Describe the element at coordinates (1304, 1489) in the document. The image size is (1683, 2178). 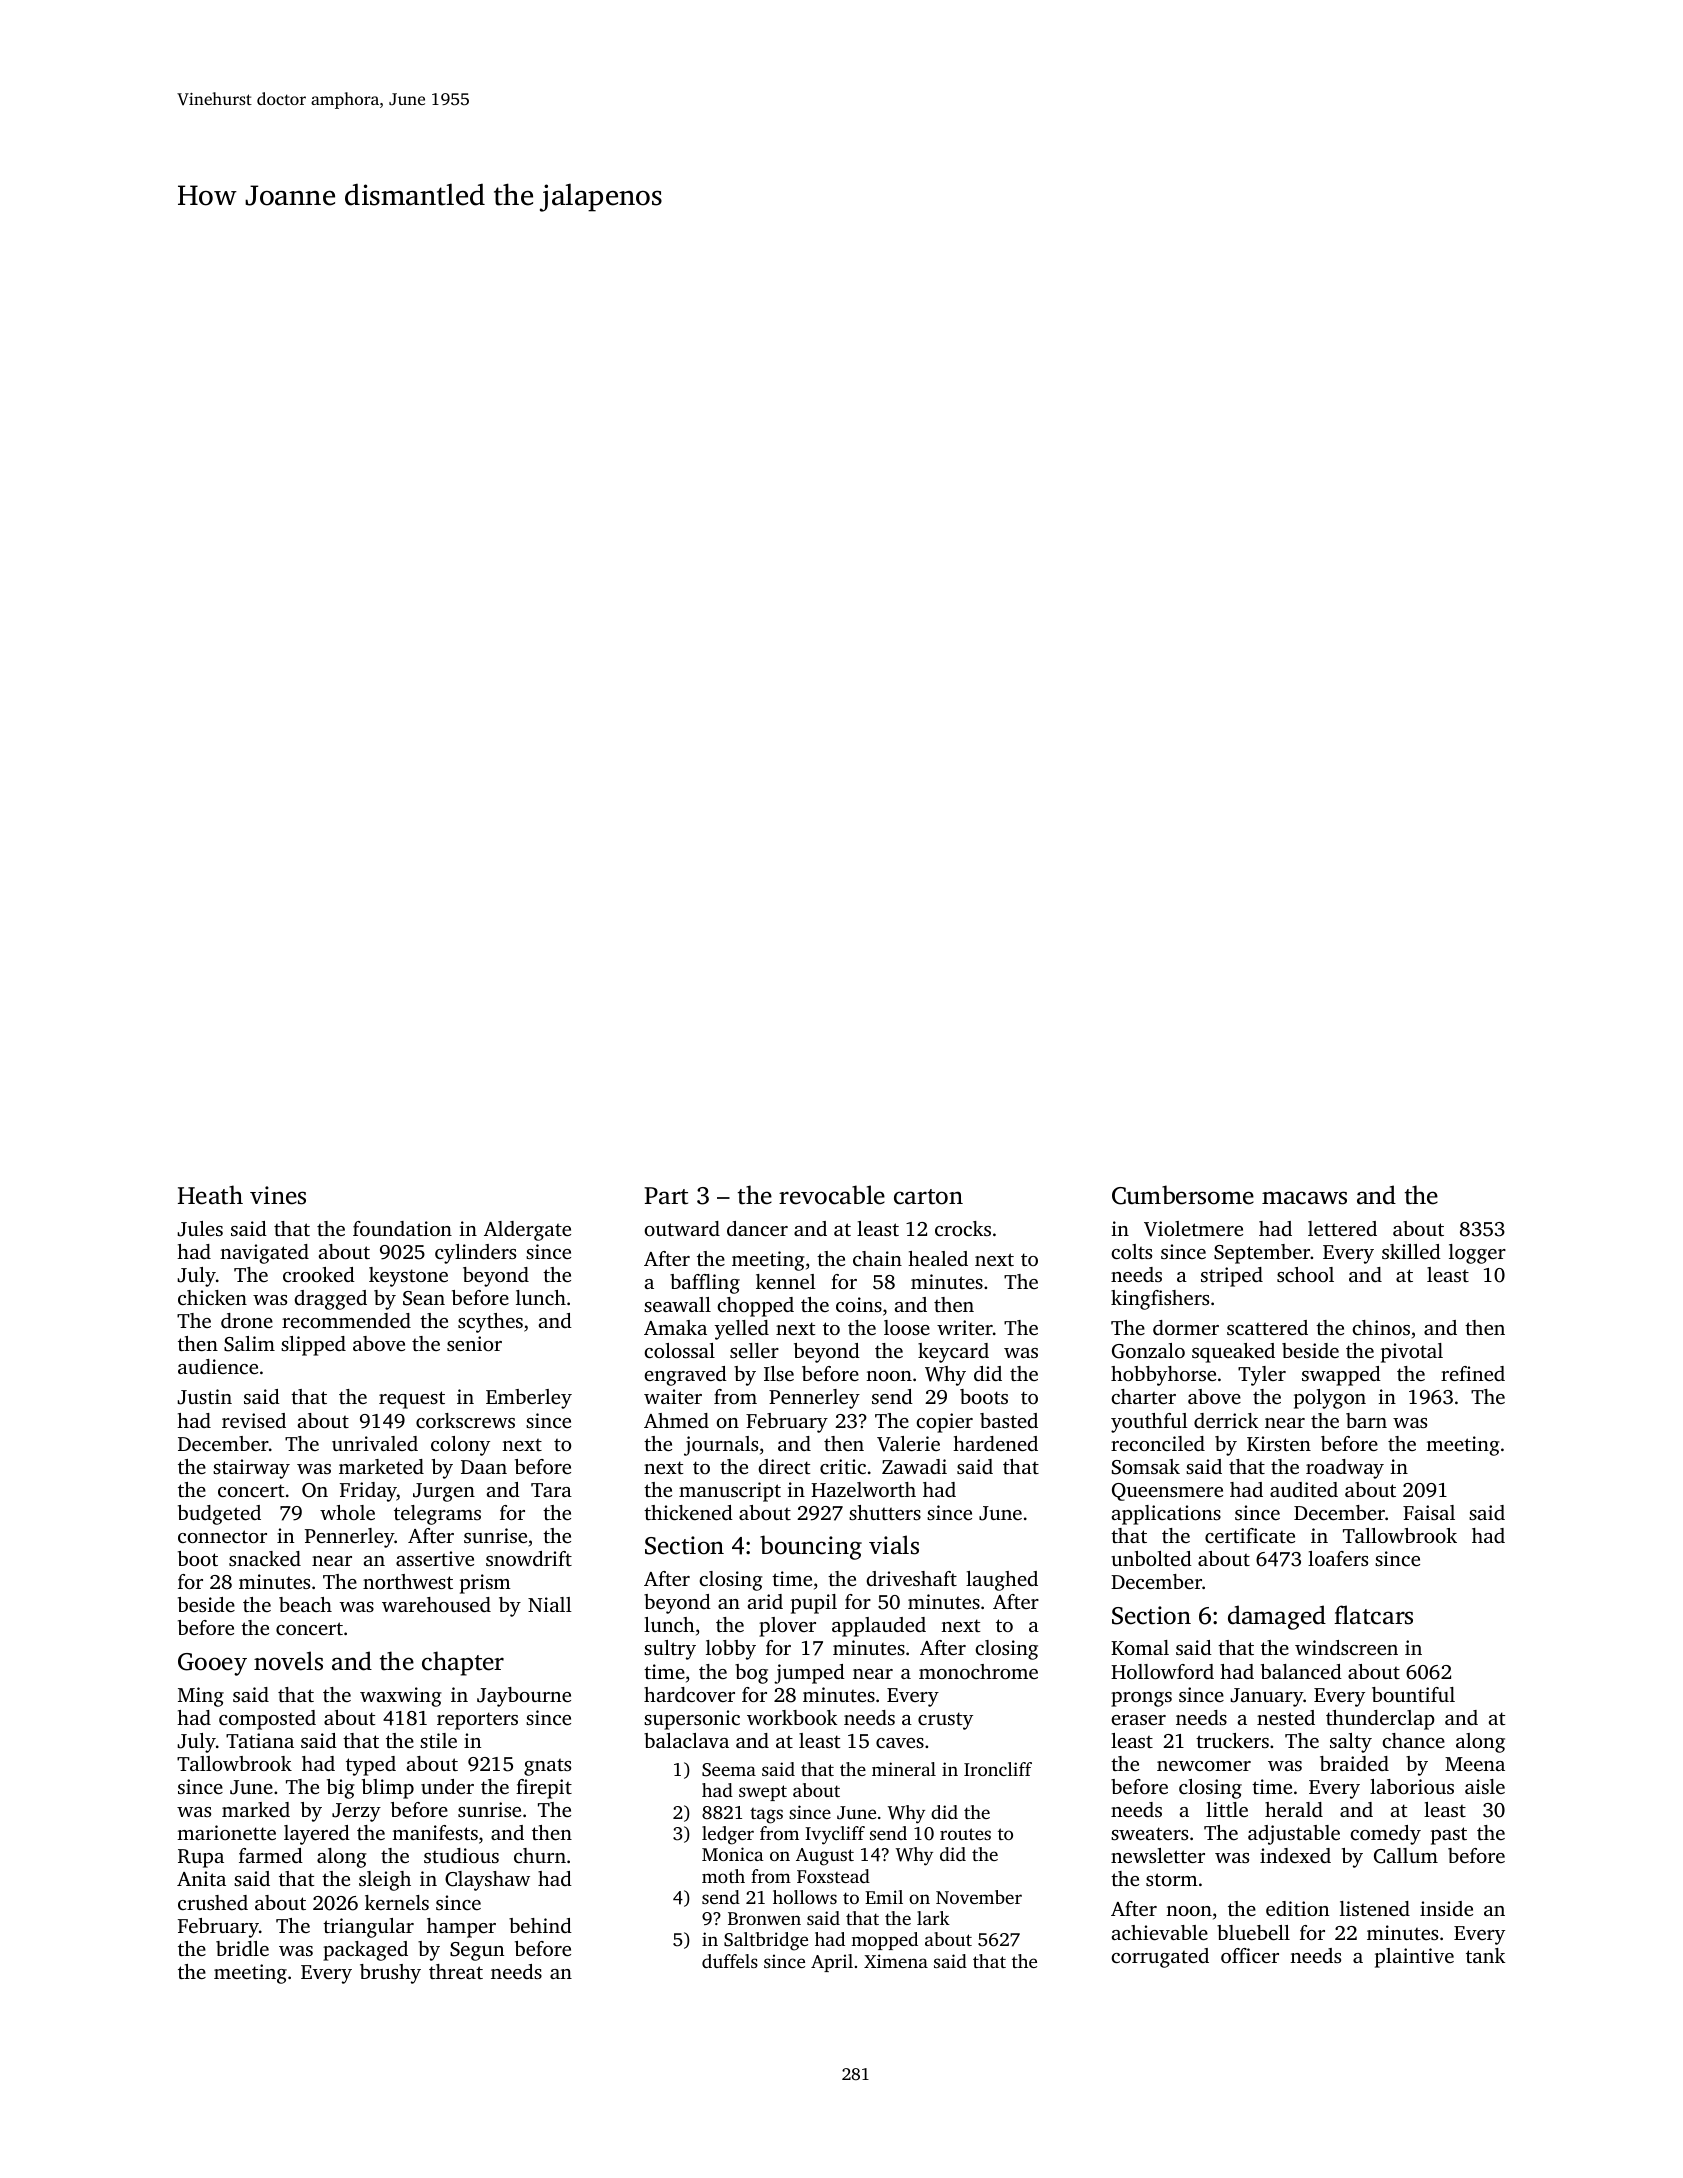
I see `audited` at that location.
